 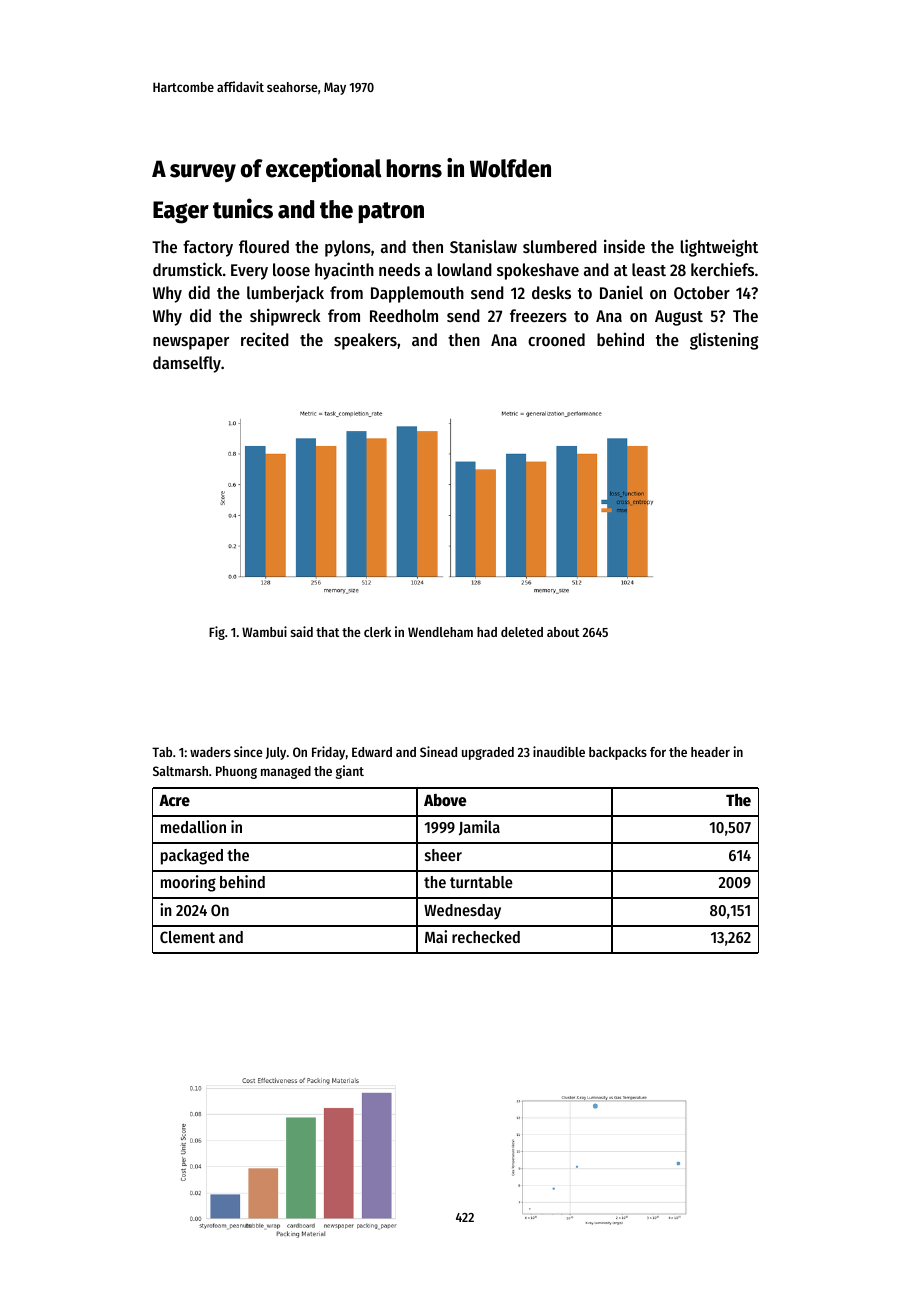 What do you see at coordinates (486, 937) in the page?
I see `rechecked` at bounding box center [486, 937].
